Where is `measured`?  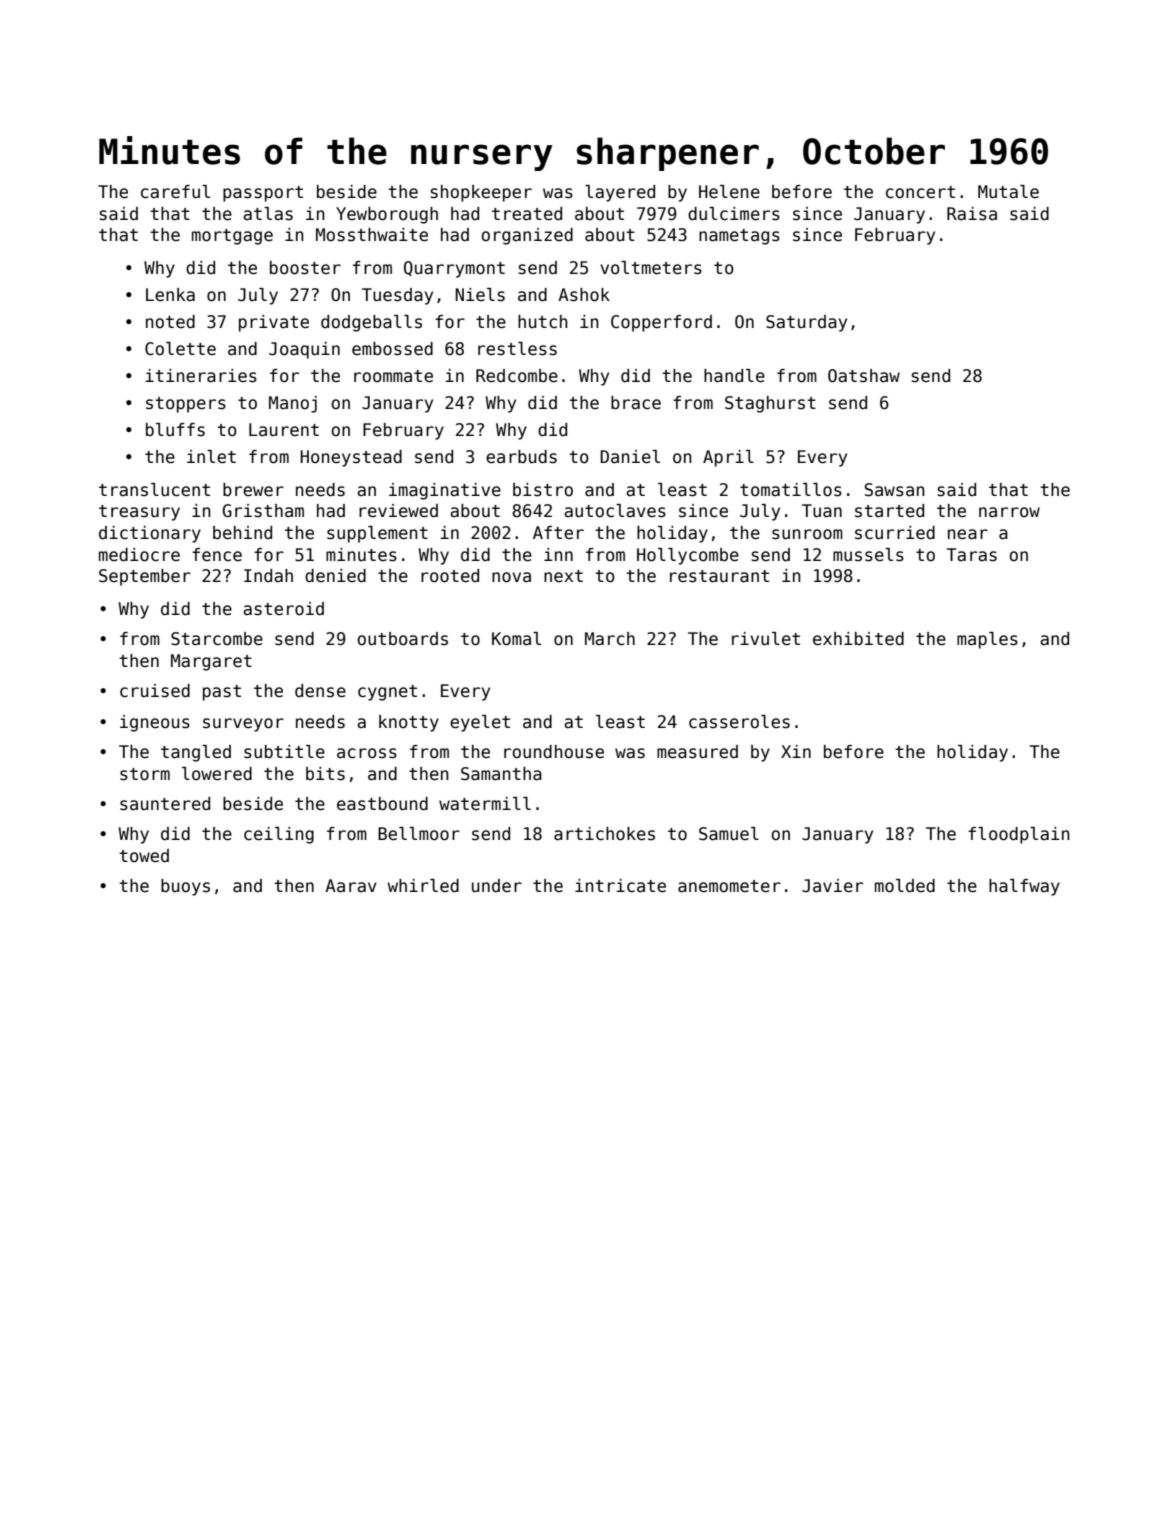 measured is located at coordinates (697, 752).
